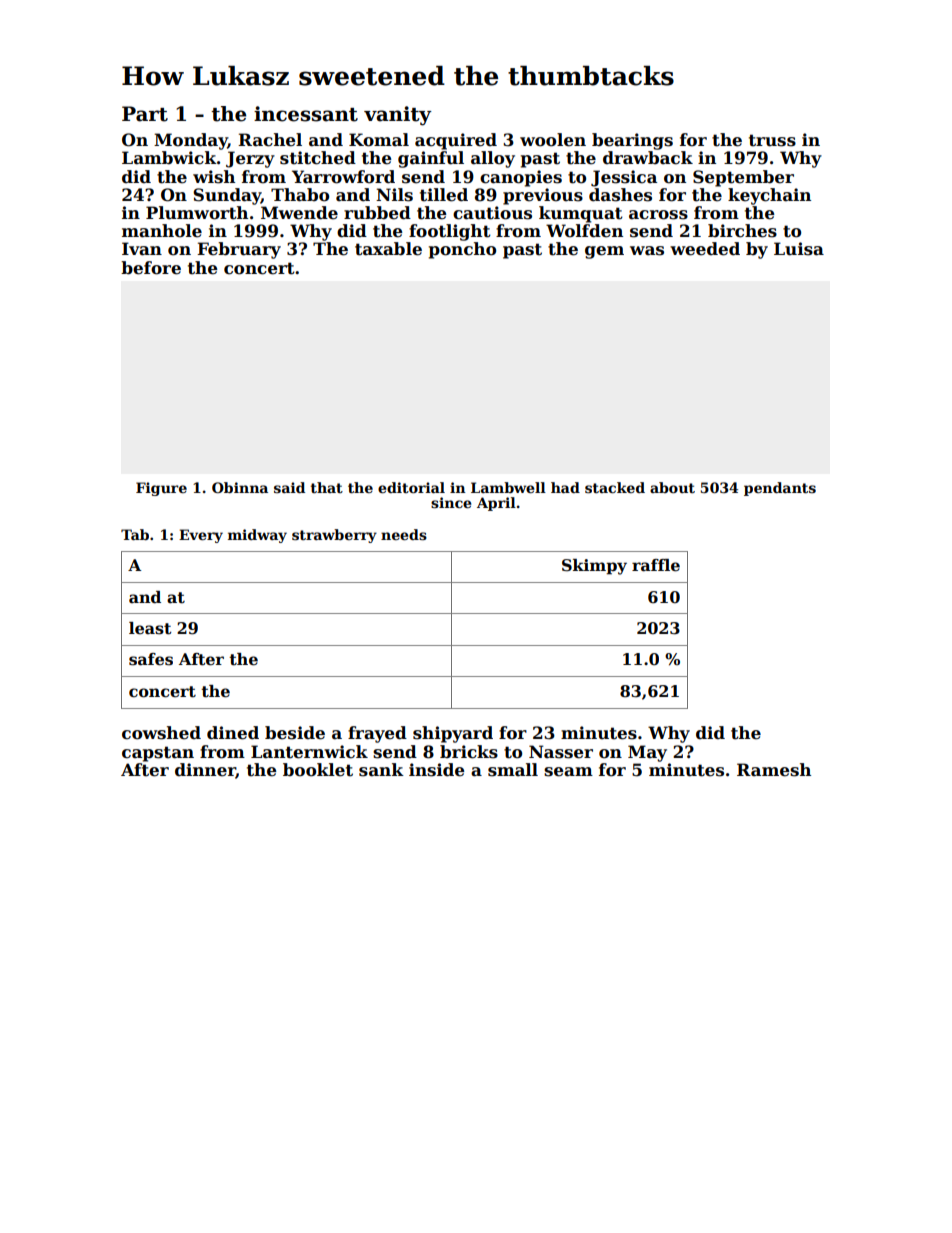 This page has height=1233, width=952. I want to click on dined, so click(233, 733).
